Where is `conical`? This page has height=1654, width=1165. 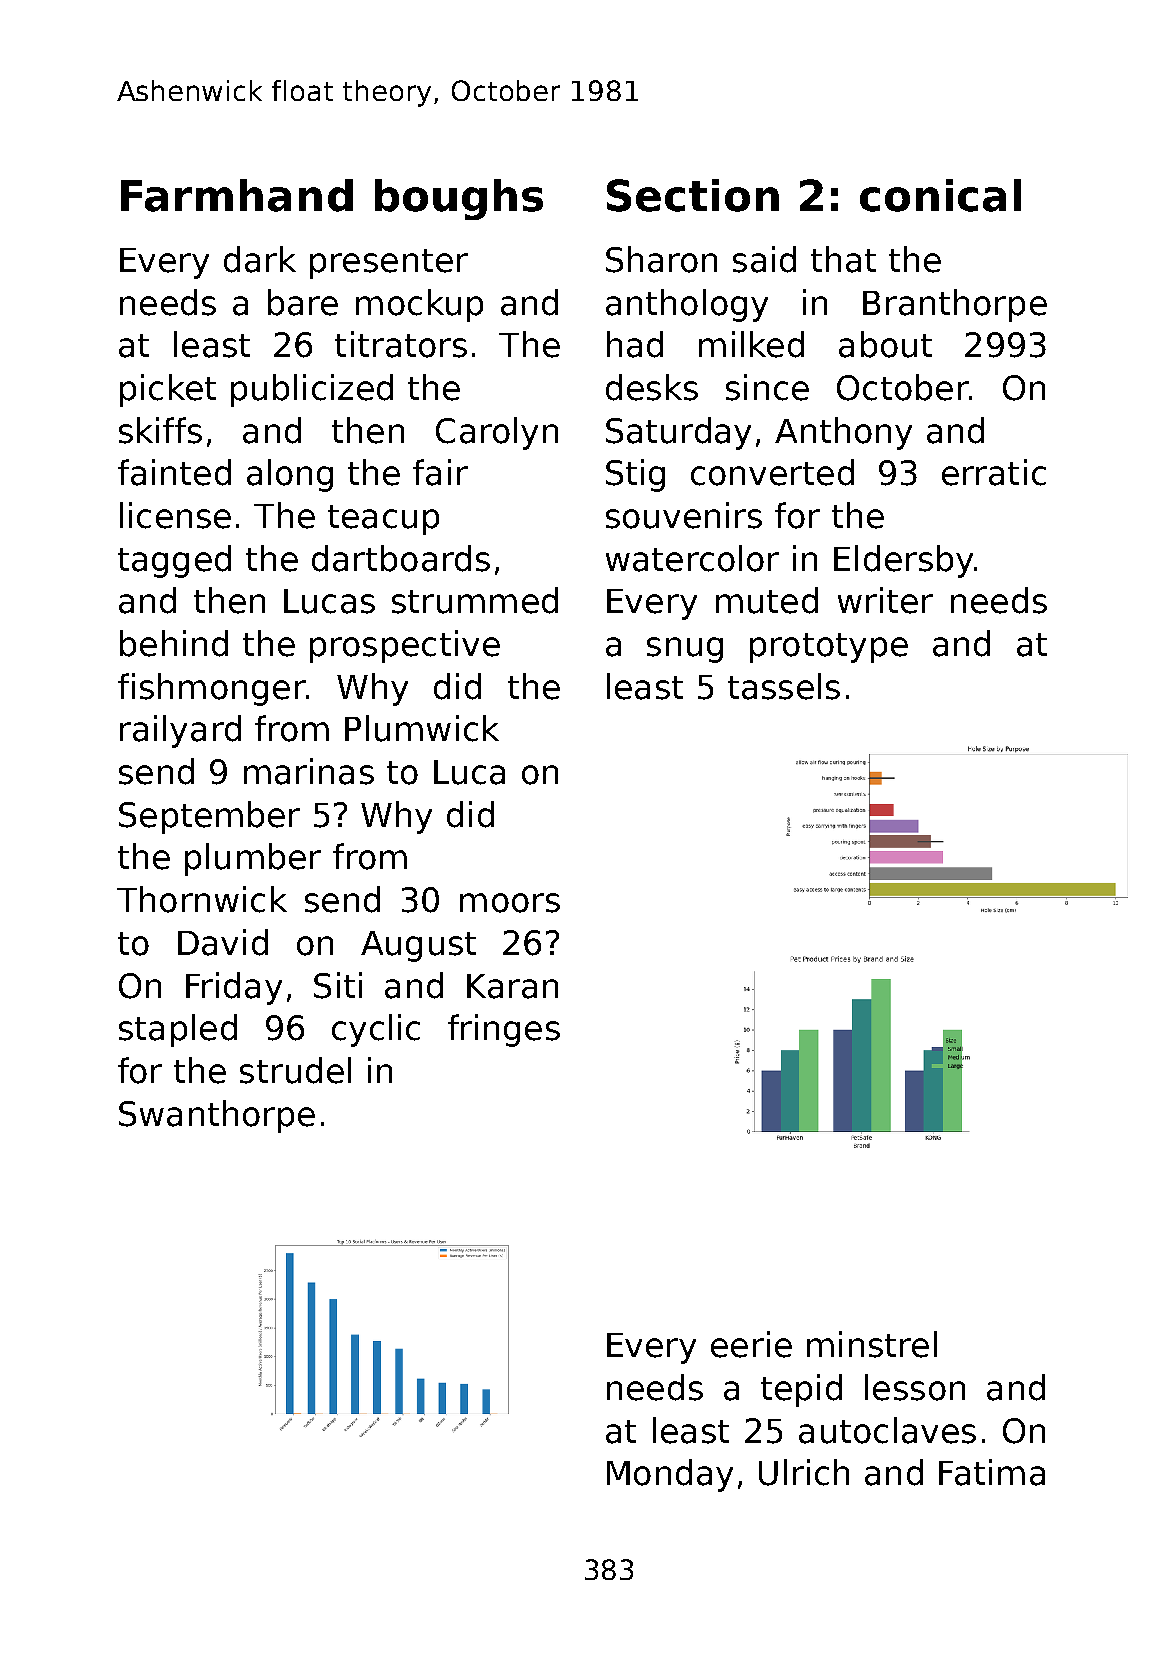
conical is located at coordinates (940, 195).
